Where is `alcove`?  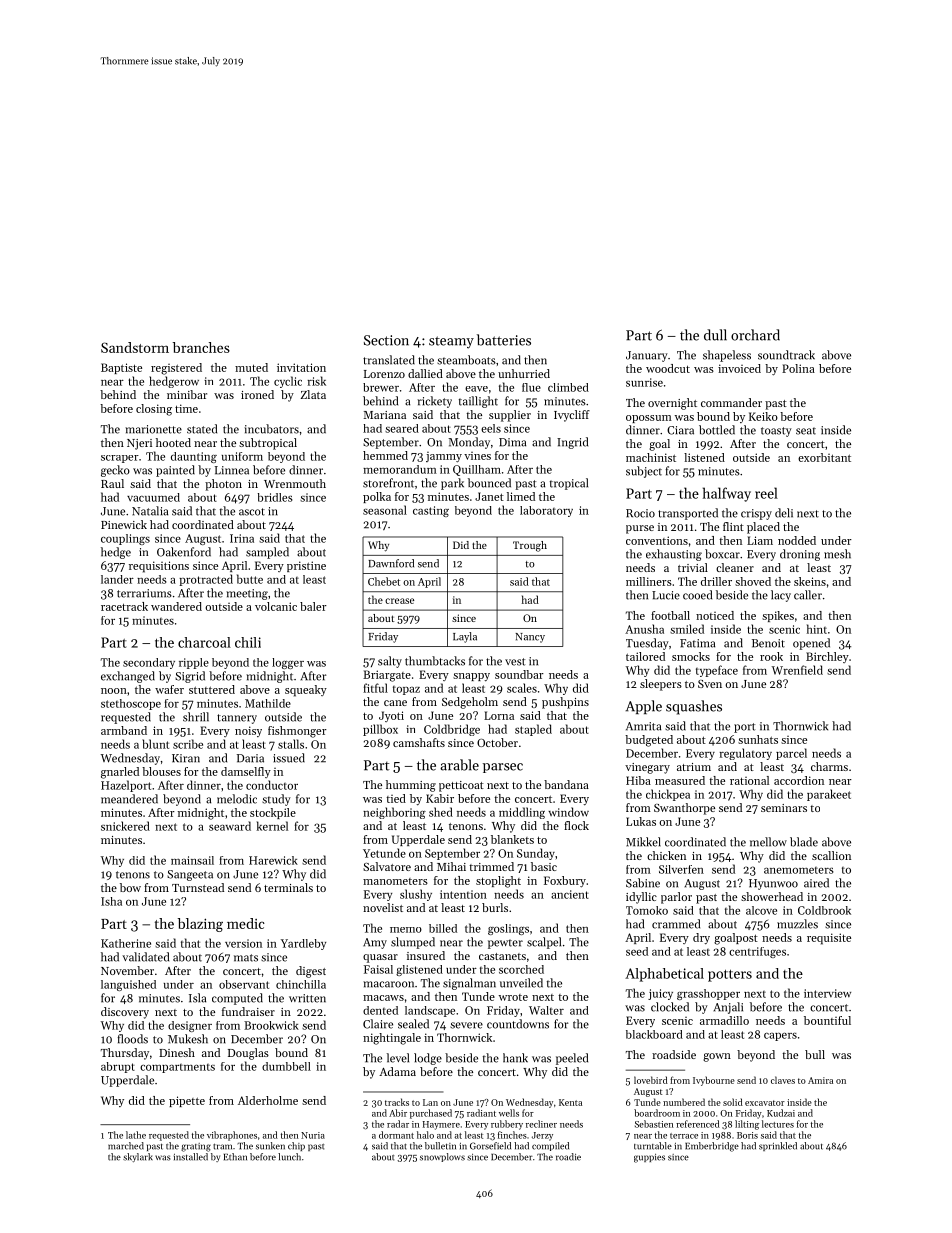
alcove is located at coordinates (761, 910).
